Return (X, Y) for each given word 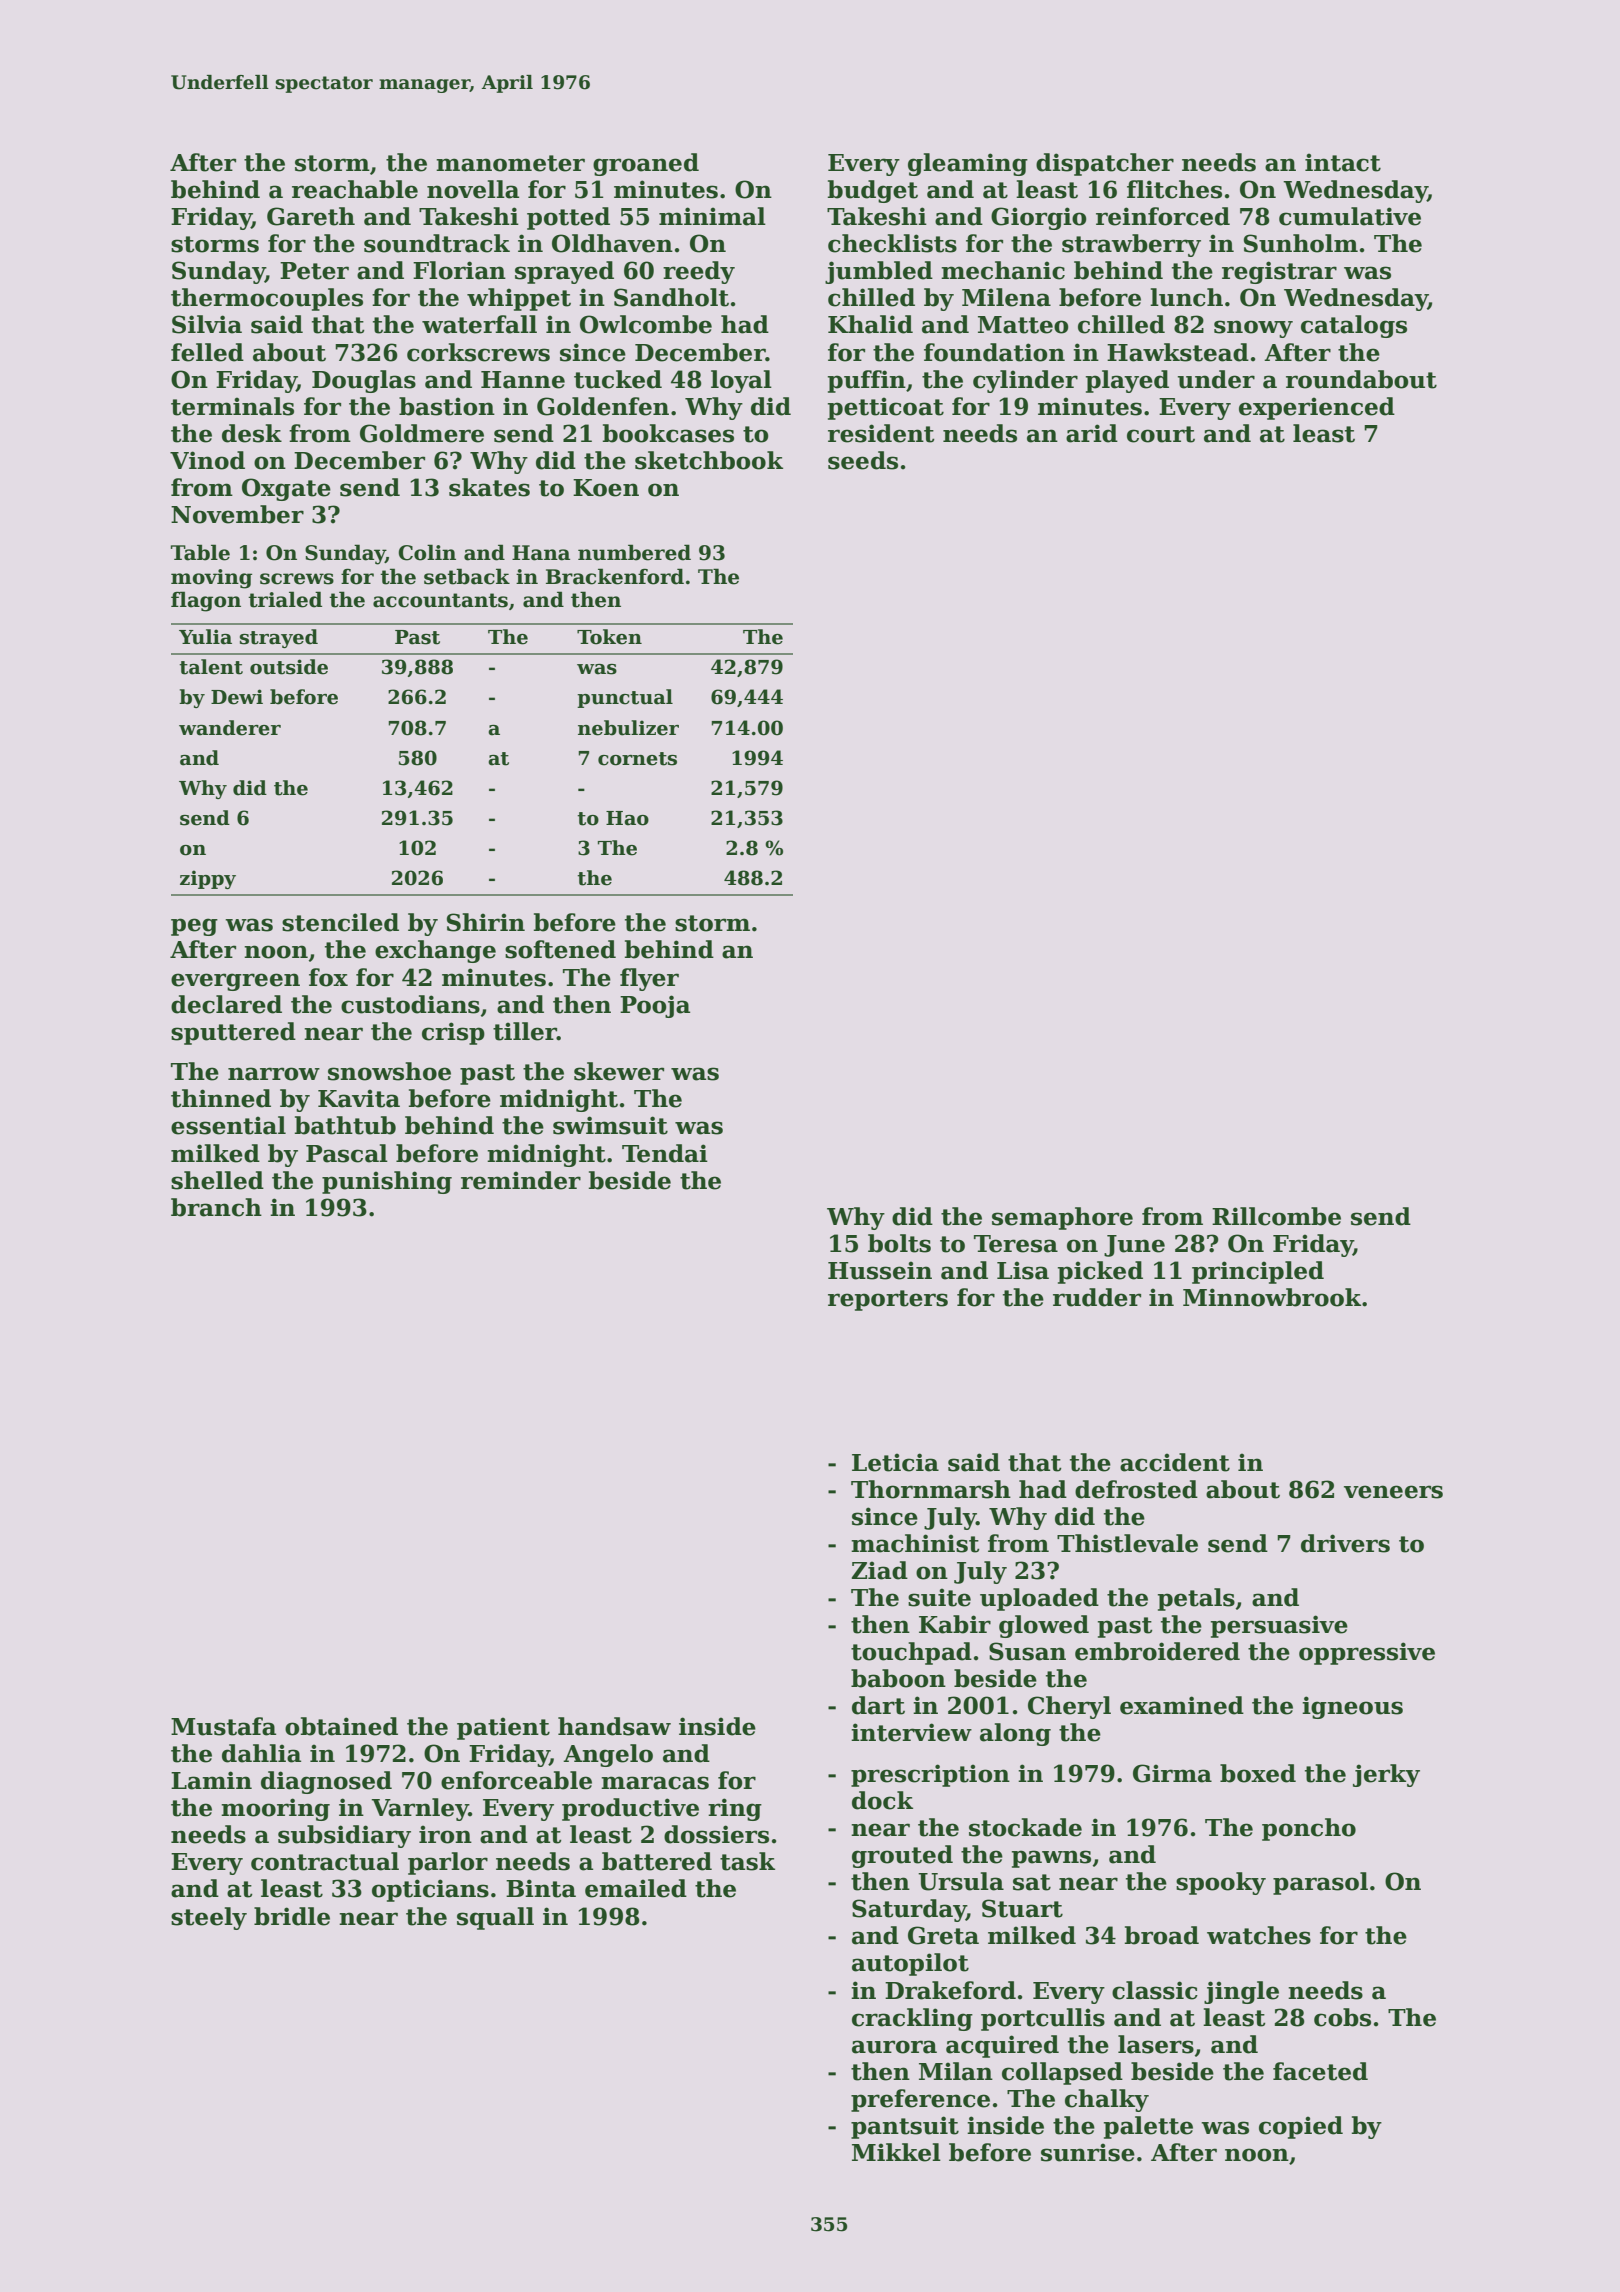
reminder (521, 1180)
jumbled (879, 272)
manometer (510, 163)
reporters (888, 1300)
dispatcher (1105, 164)
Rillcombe (1276, 1216)
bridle (292, 1916)
